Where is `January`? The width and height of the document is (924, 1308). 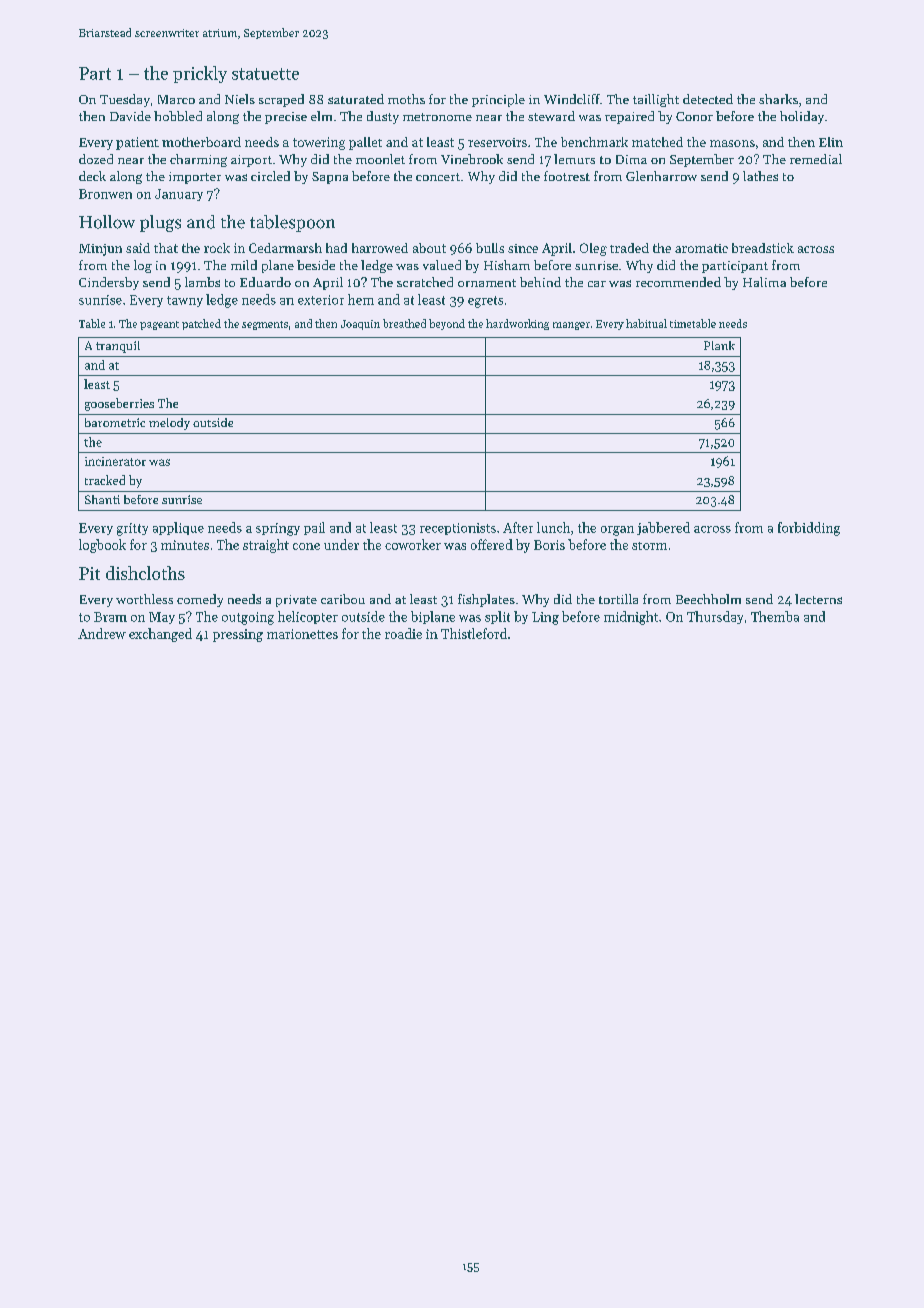 January is located at coordinates (179, 195).
